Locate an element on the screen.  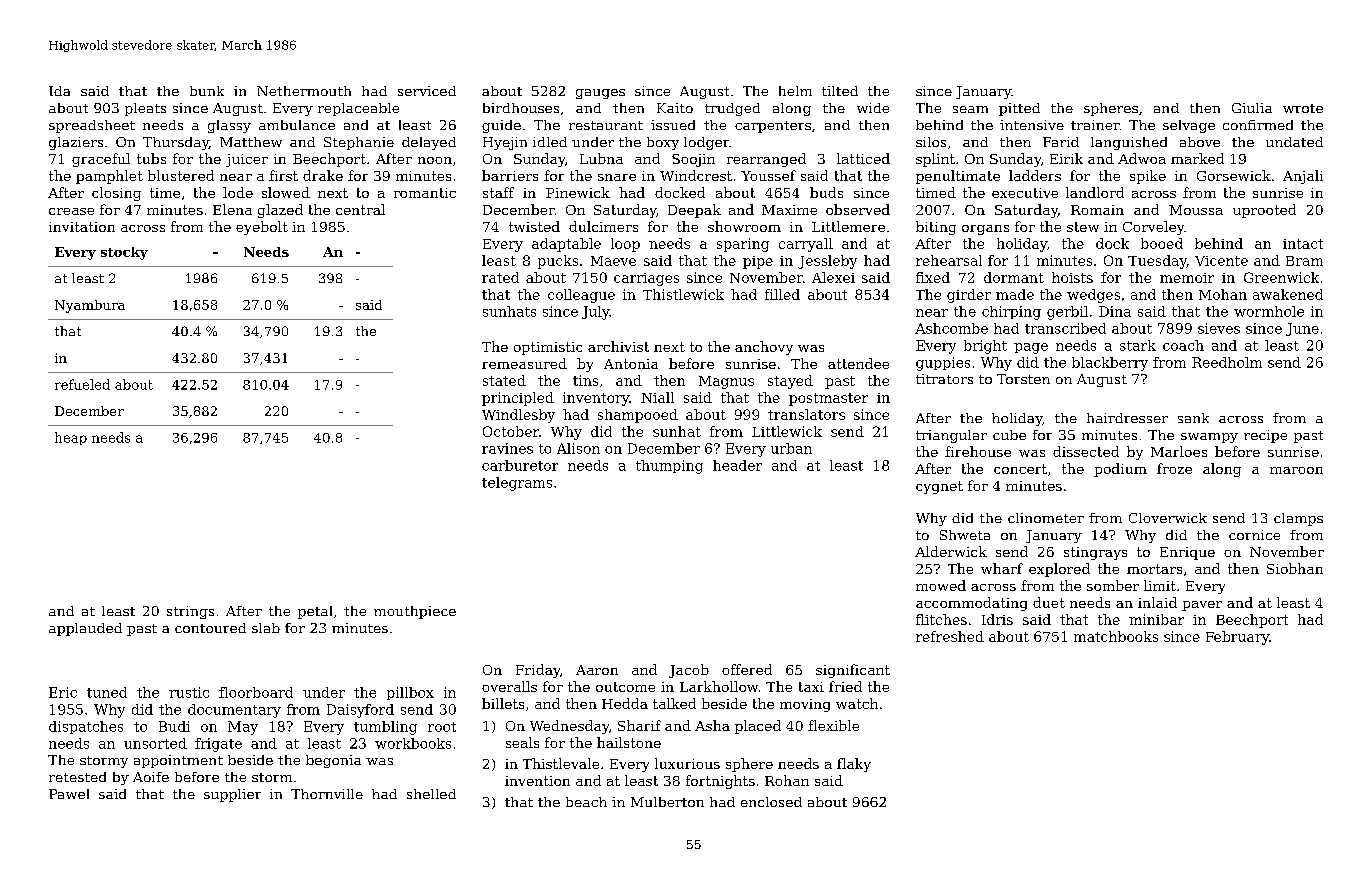
overalls is located at coordinates (509, 686).
